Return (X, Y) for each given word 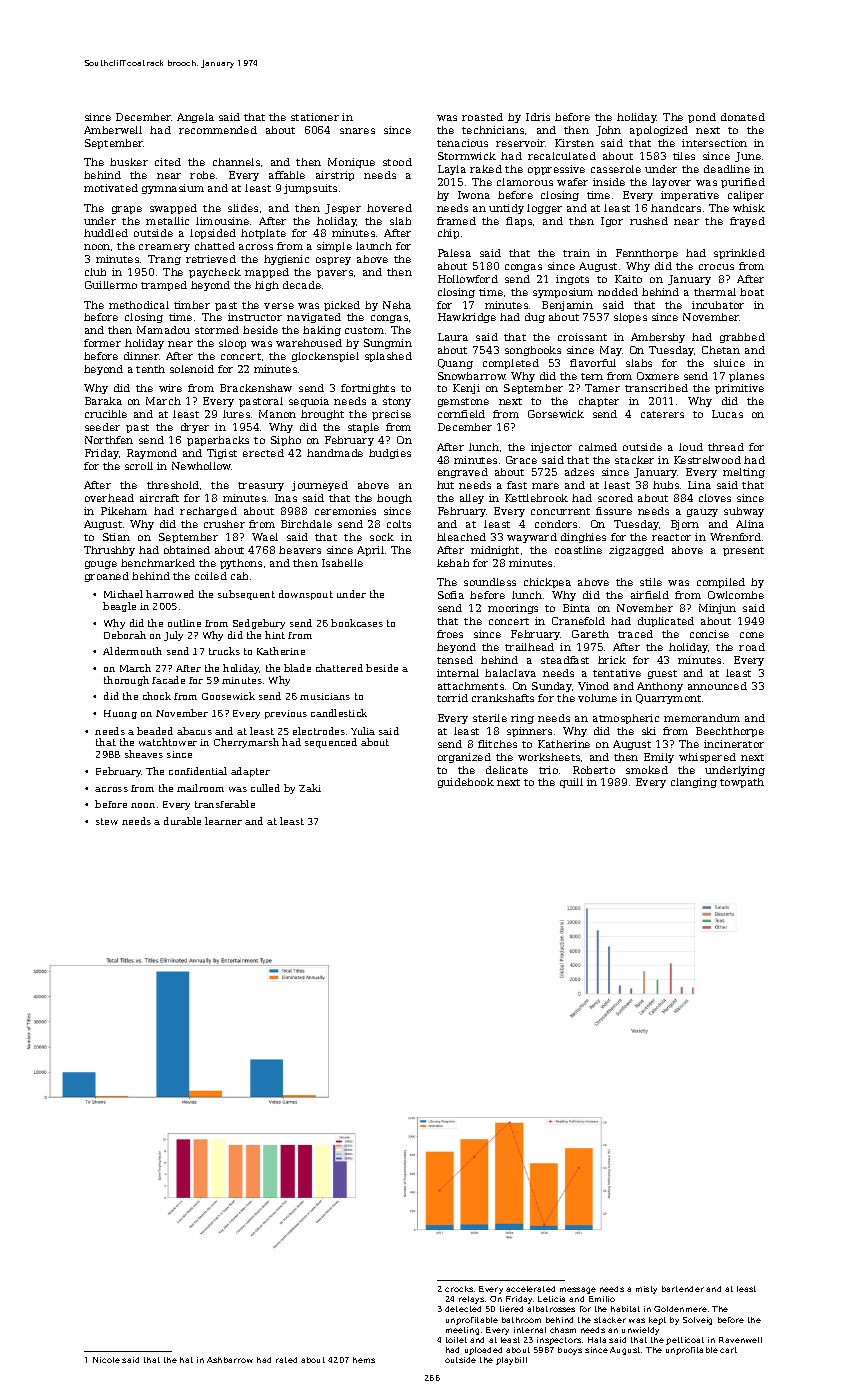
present (743, 551)
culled (265, 788)
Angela (195, 118)
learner (223, 821)
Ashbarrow (230, 1360)
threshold (173, 485)
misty (646, 1290)
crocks (459, 1289)
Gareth (590, 634)
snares (357, 131)
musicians (325, 696)
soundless (490, 582)
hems (364, 1360)
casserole (616, 169)
